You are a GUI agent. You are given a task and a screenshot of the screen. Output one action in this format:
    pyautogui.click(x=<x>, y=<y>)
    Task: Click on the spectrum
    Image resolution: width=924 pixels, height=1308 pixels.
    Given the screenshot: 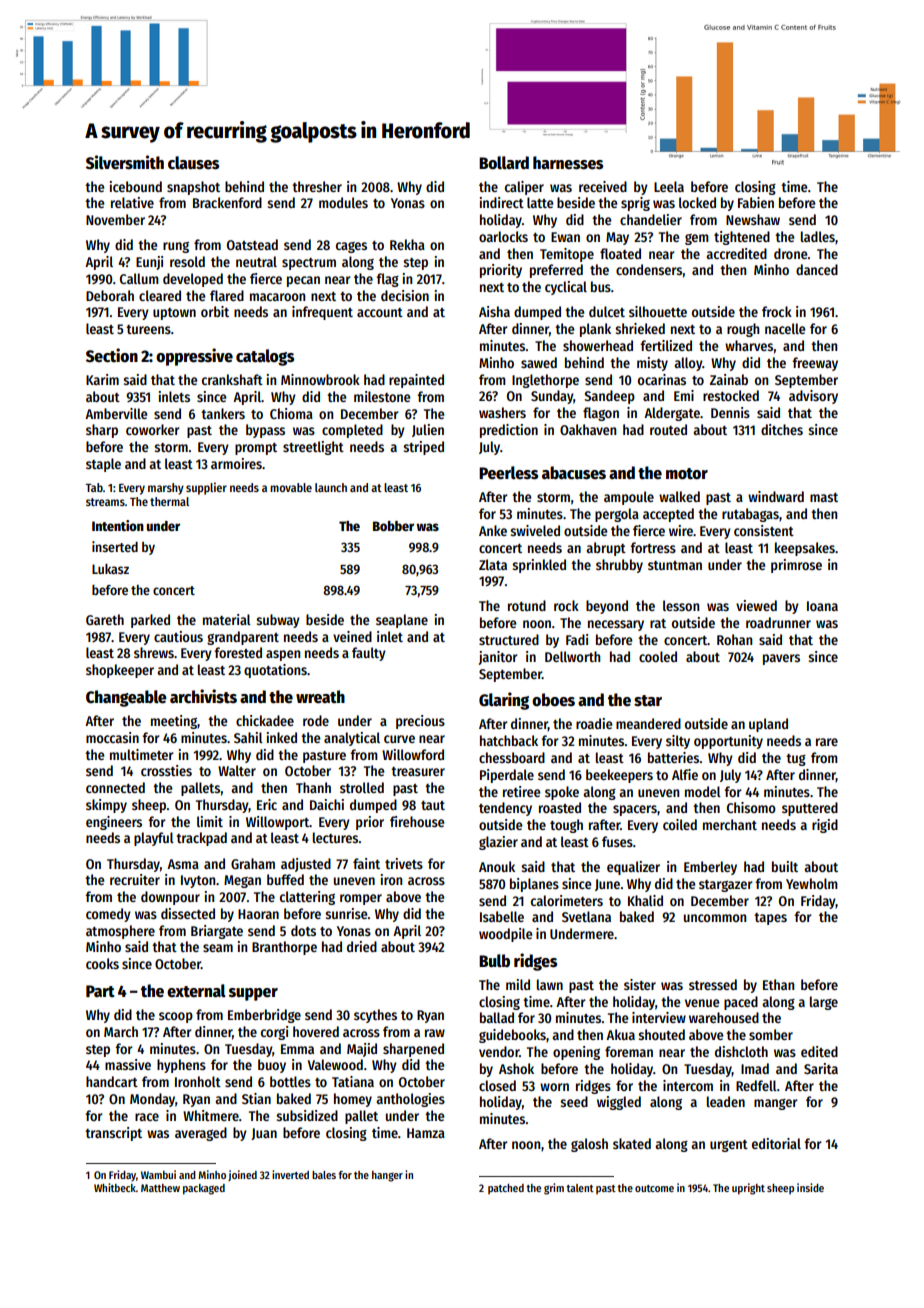 What is the action you would take?
    pyautogui.click(x=309, y=264)
